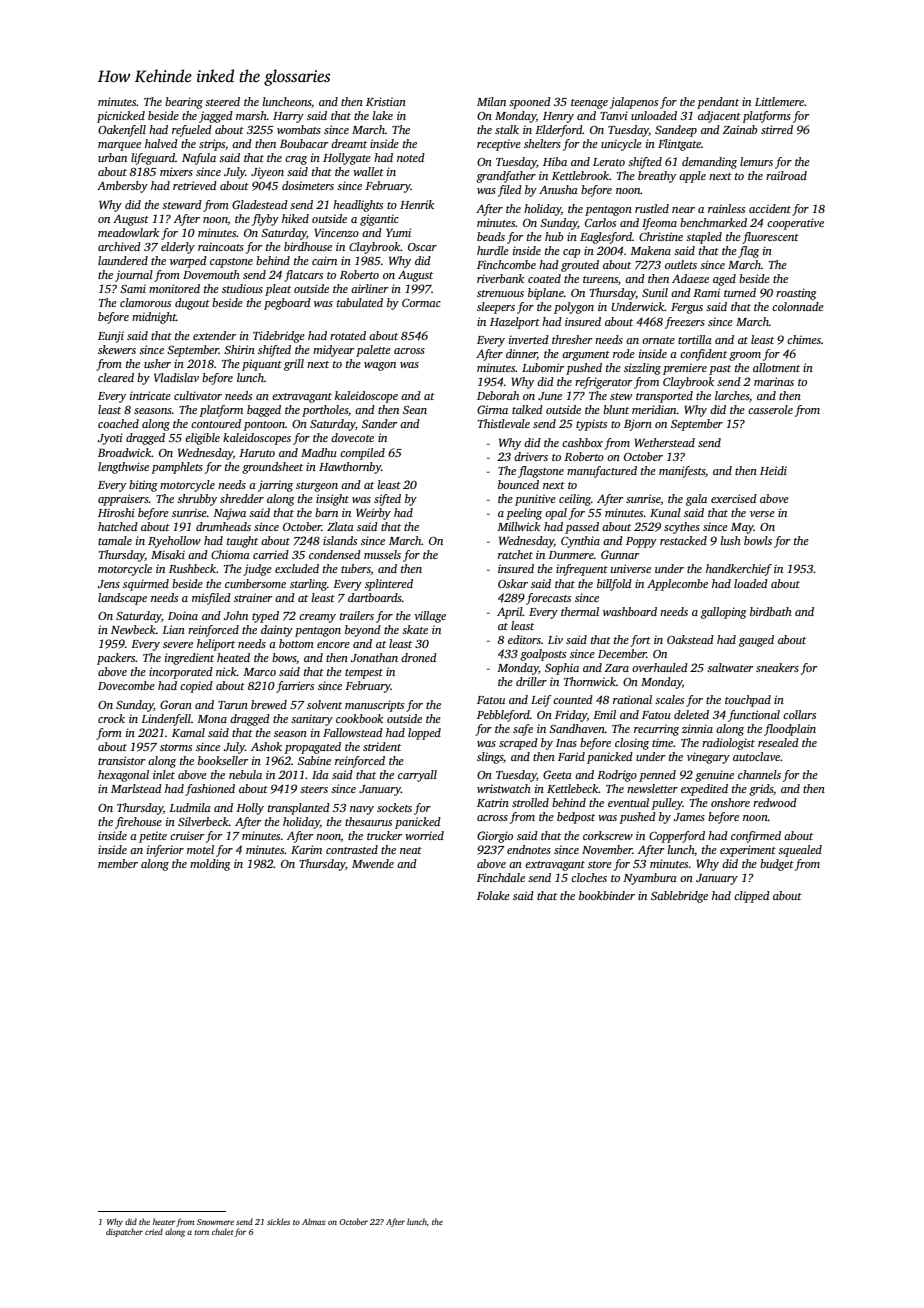 The width and height of the image is (924, 1308). What do you see at coordinates (111, 337) in the image?
I see `Eunji` at bounding box center [111, 337].
